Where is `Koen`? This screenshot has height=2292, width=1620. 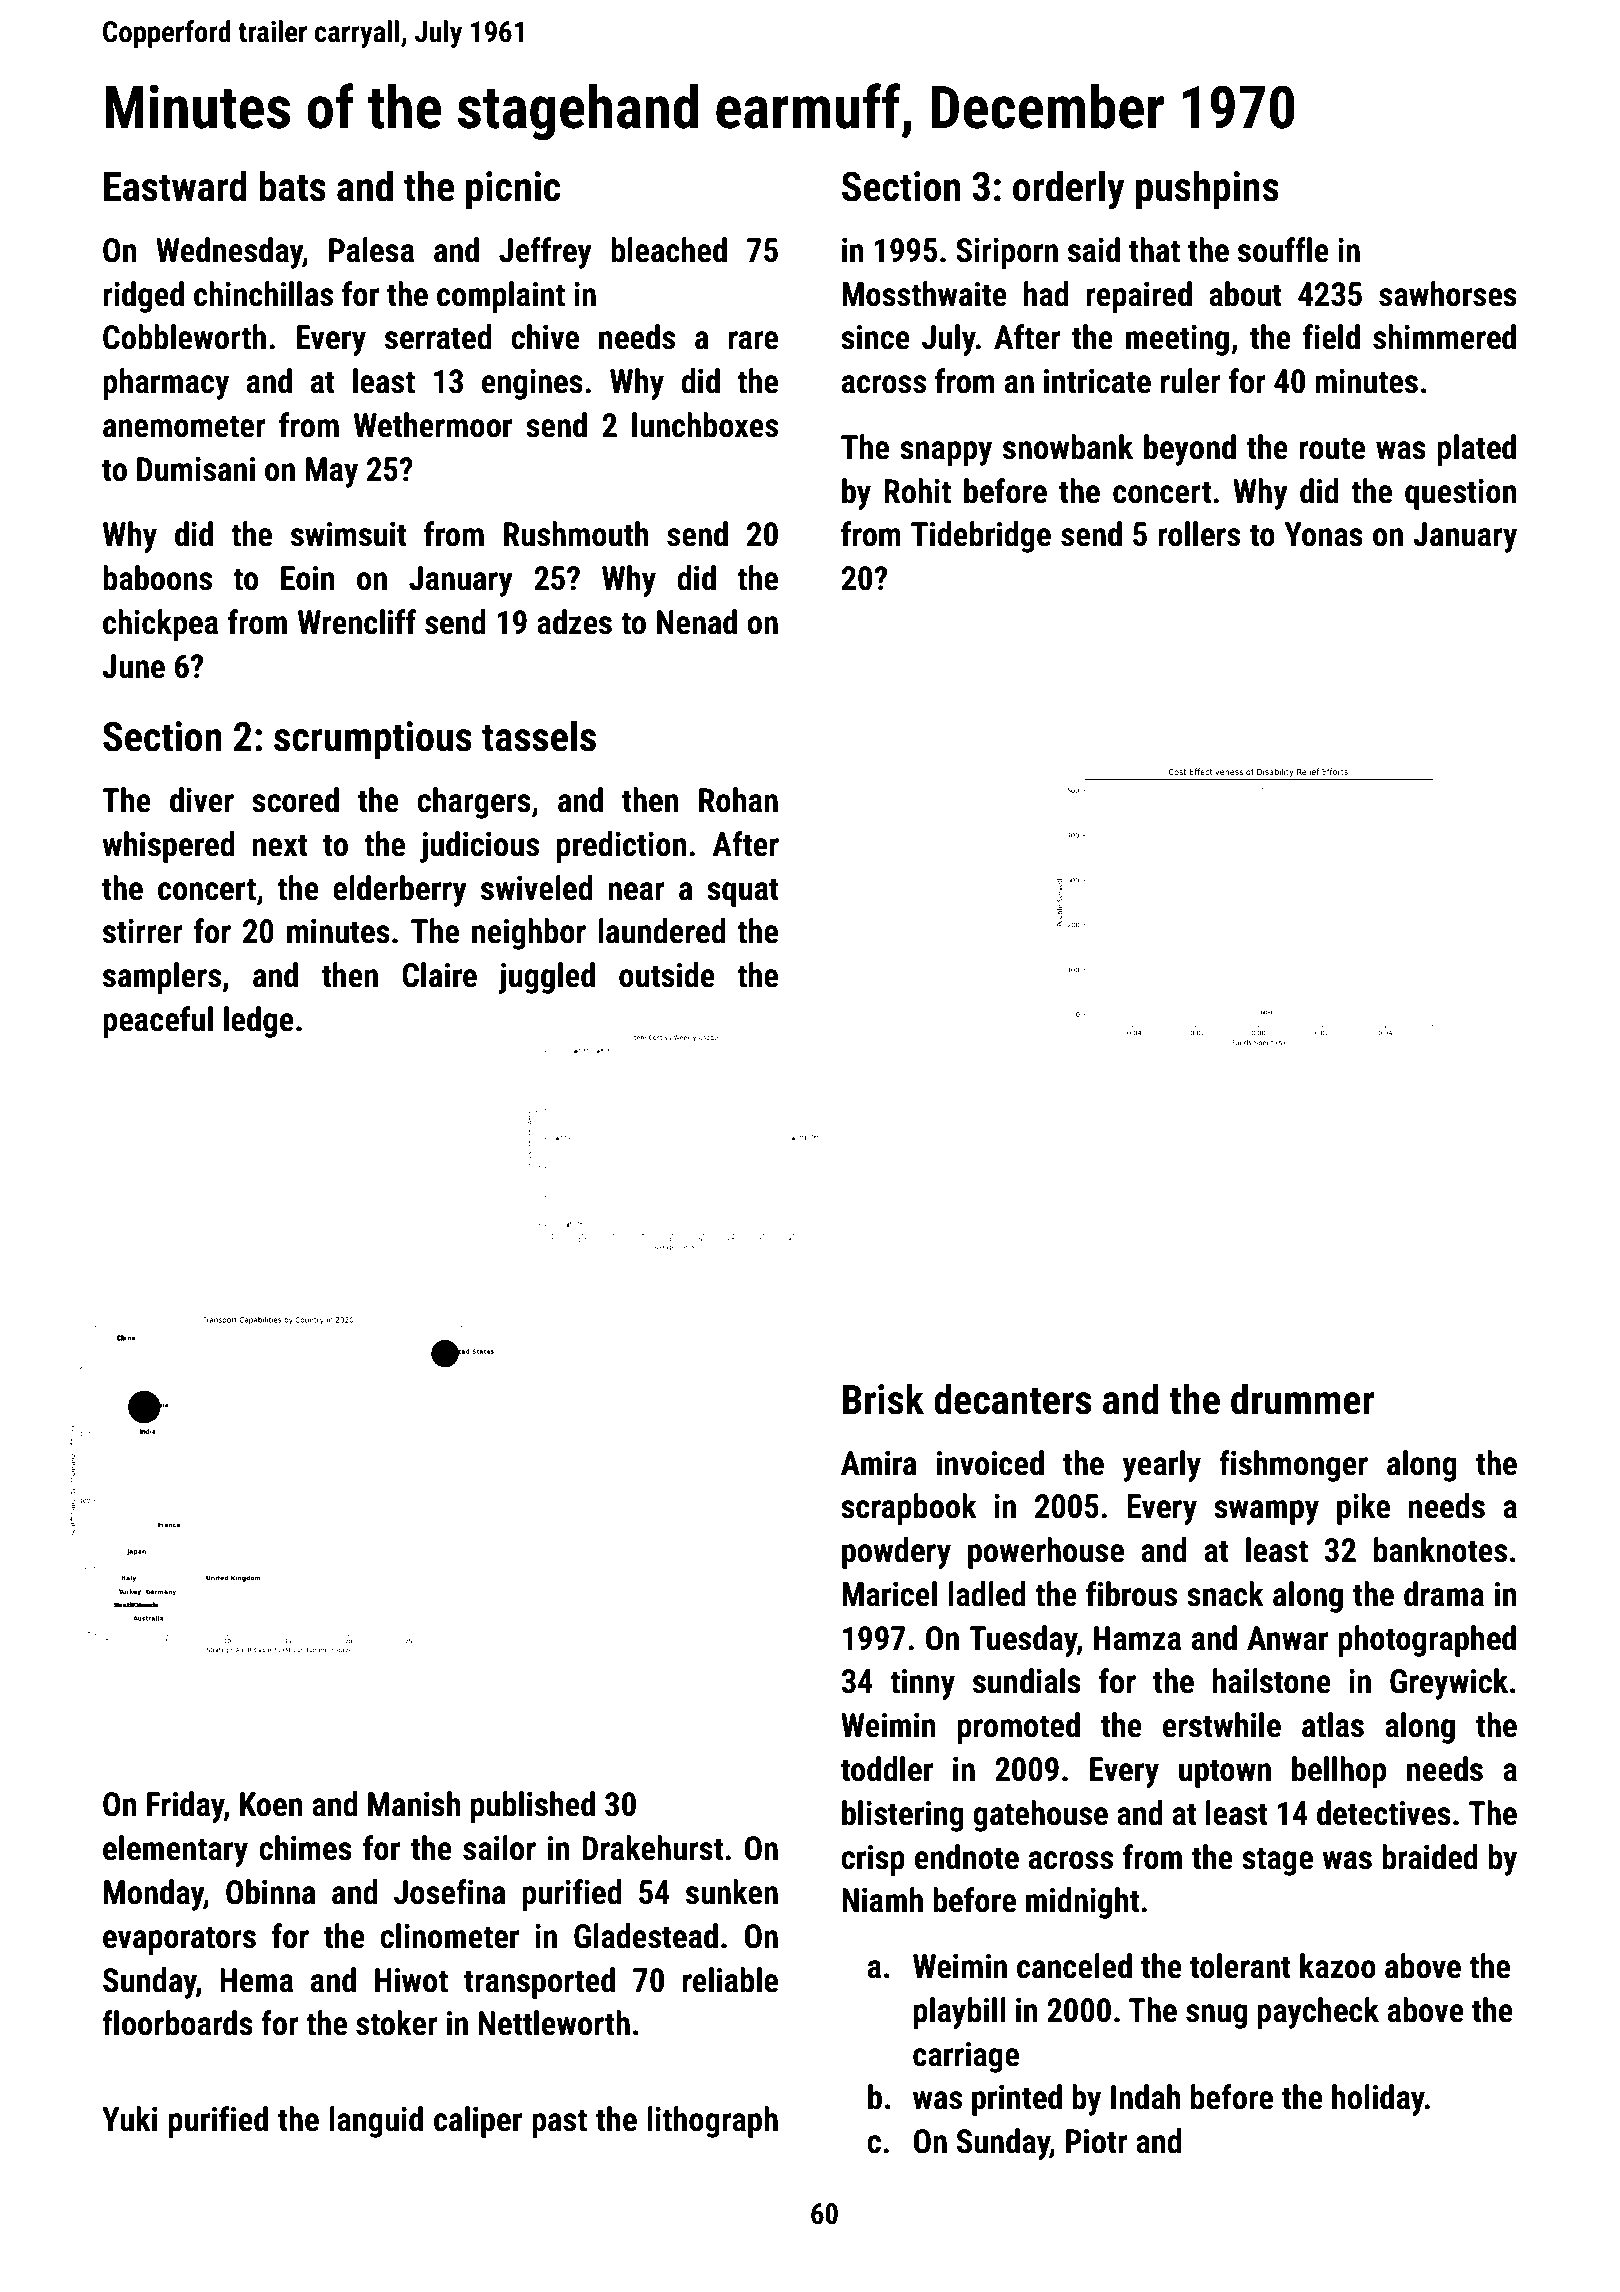
Koen is located at coordinates (271, 1804).
